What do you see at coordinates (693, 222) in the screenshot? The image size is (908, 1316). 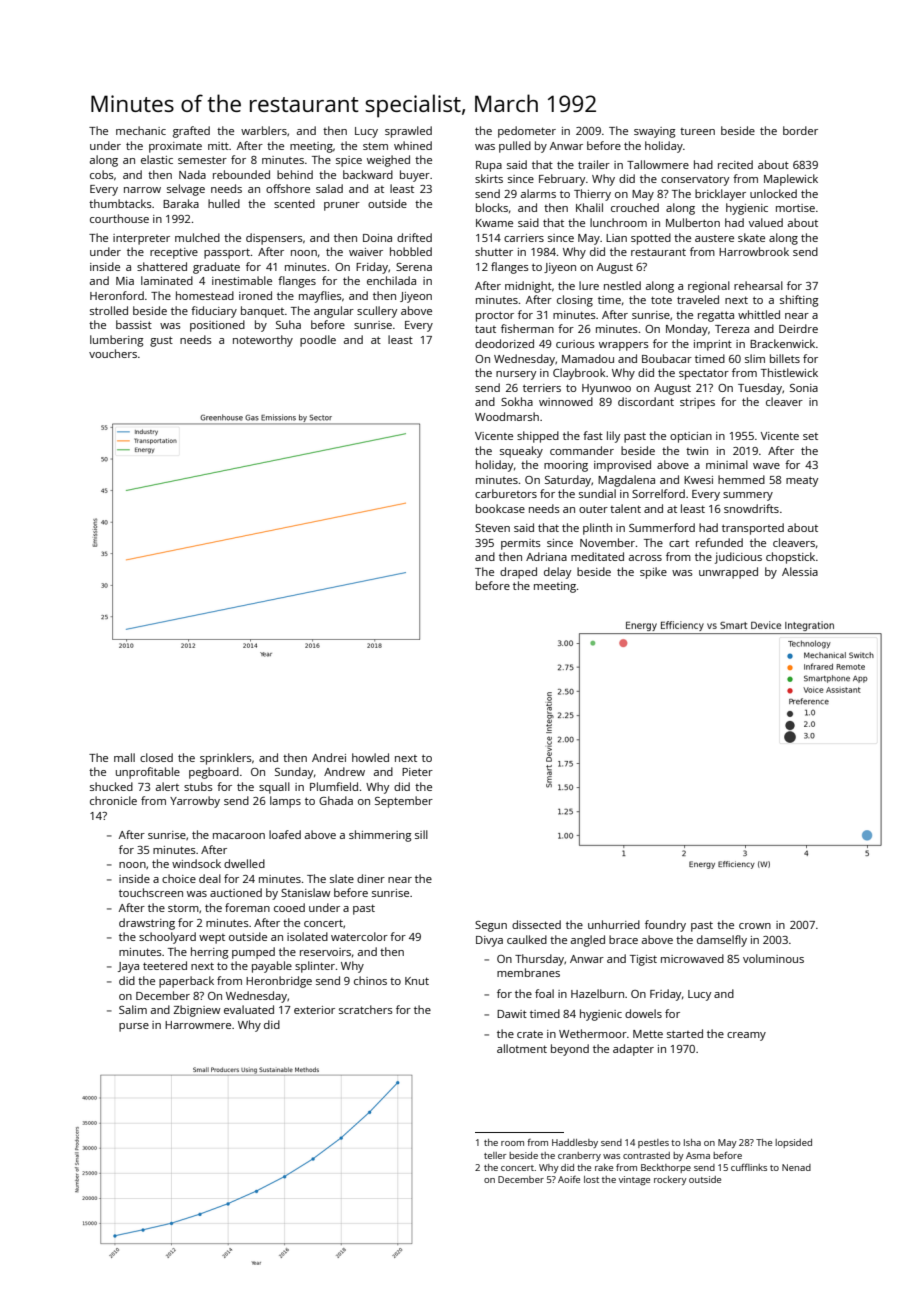 I see `Mulberton` at bounding box center [693, 222].
